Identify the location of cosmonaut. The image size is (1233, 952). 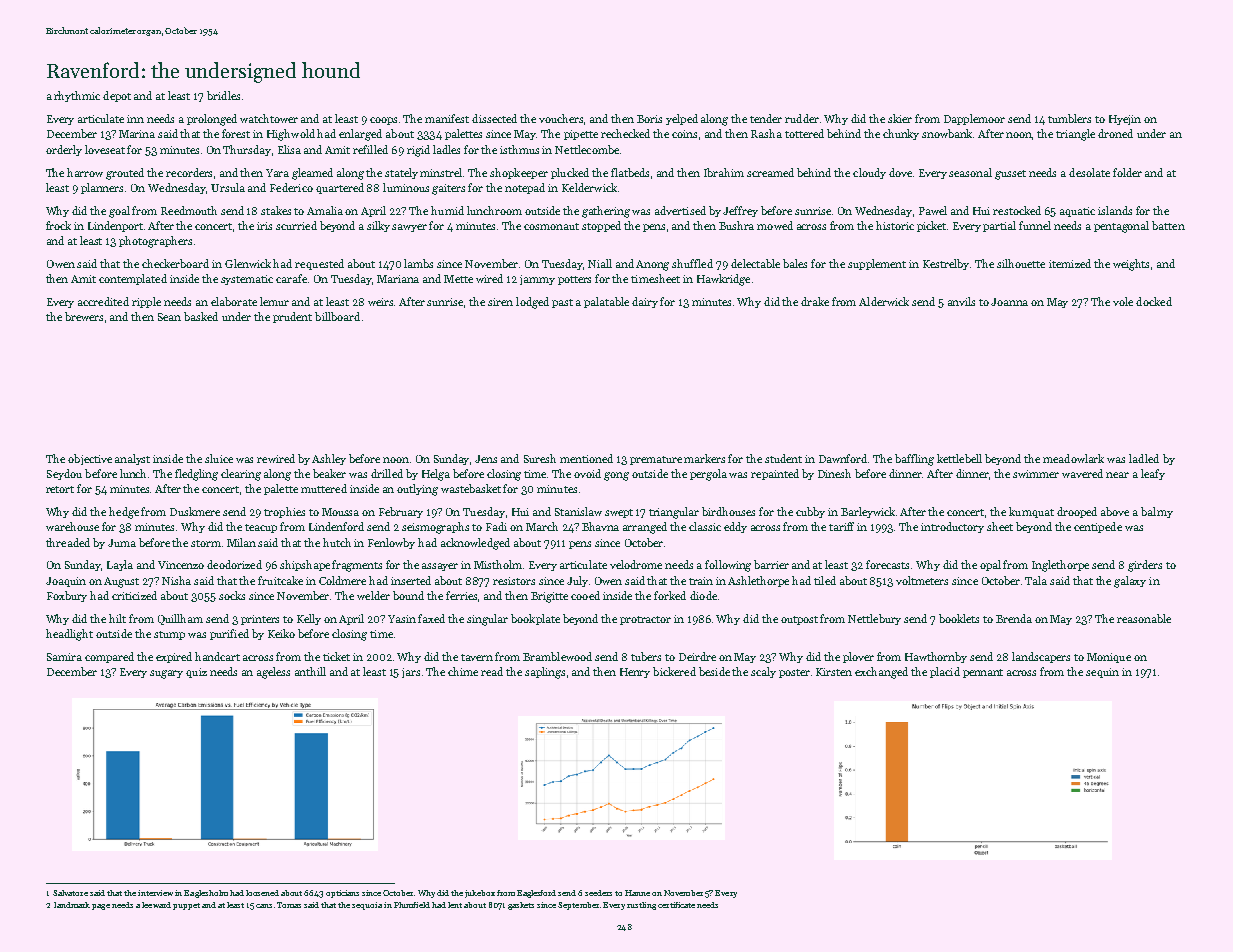
(551, 226).
